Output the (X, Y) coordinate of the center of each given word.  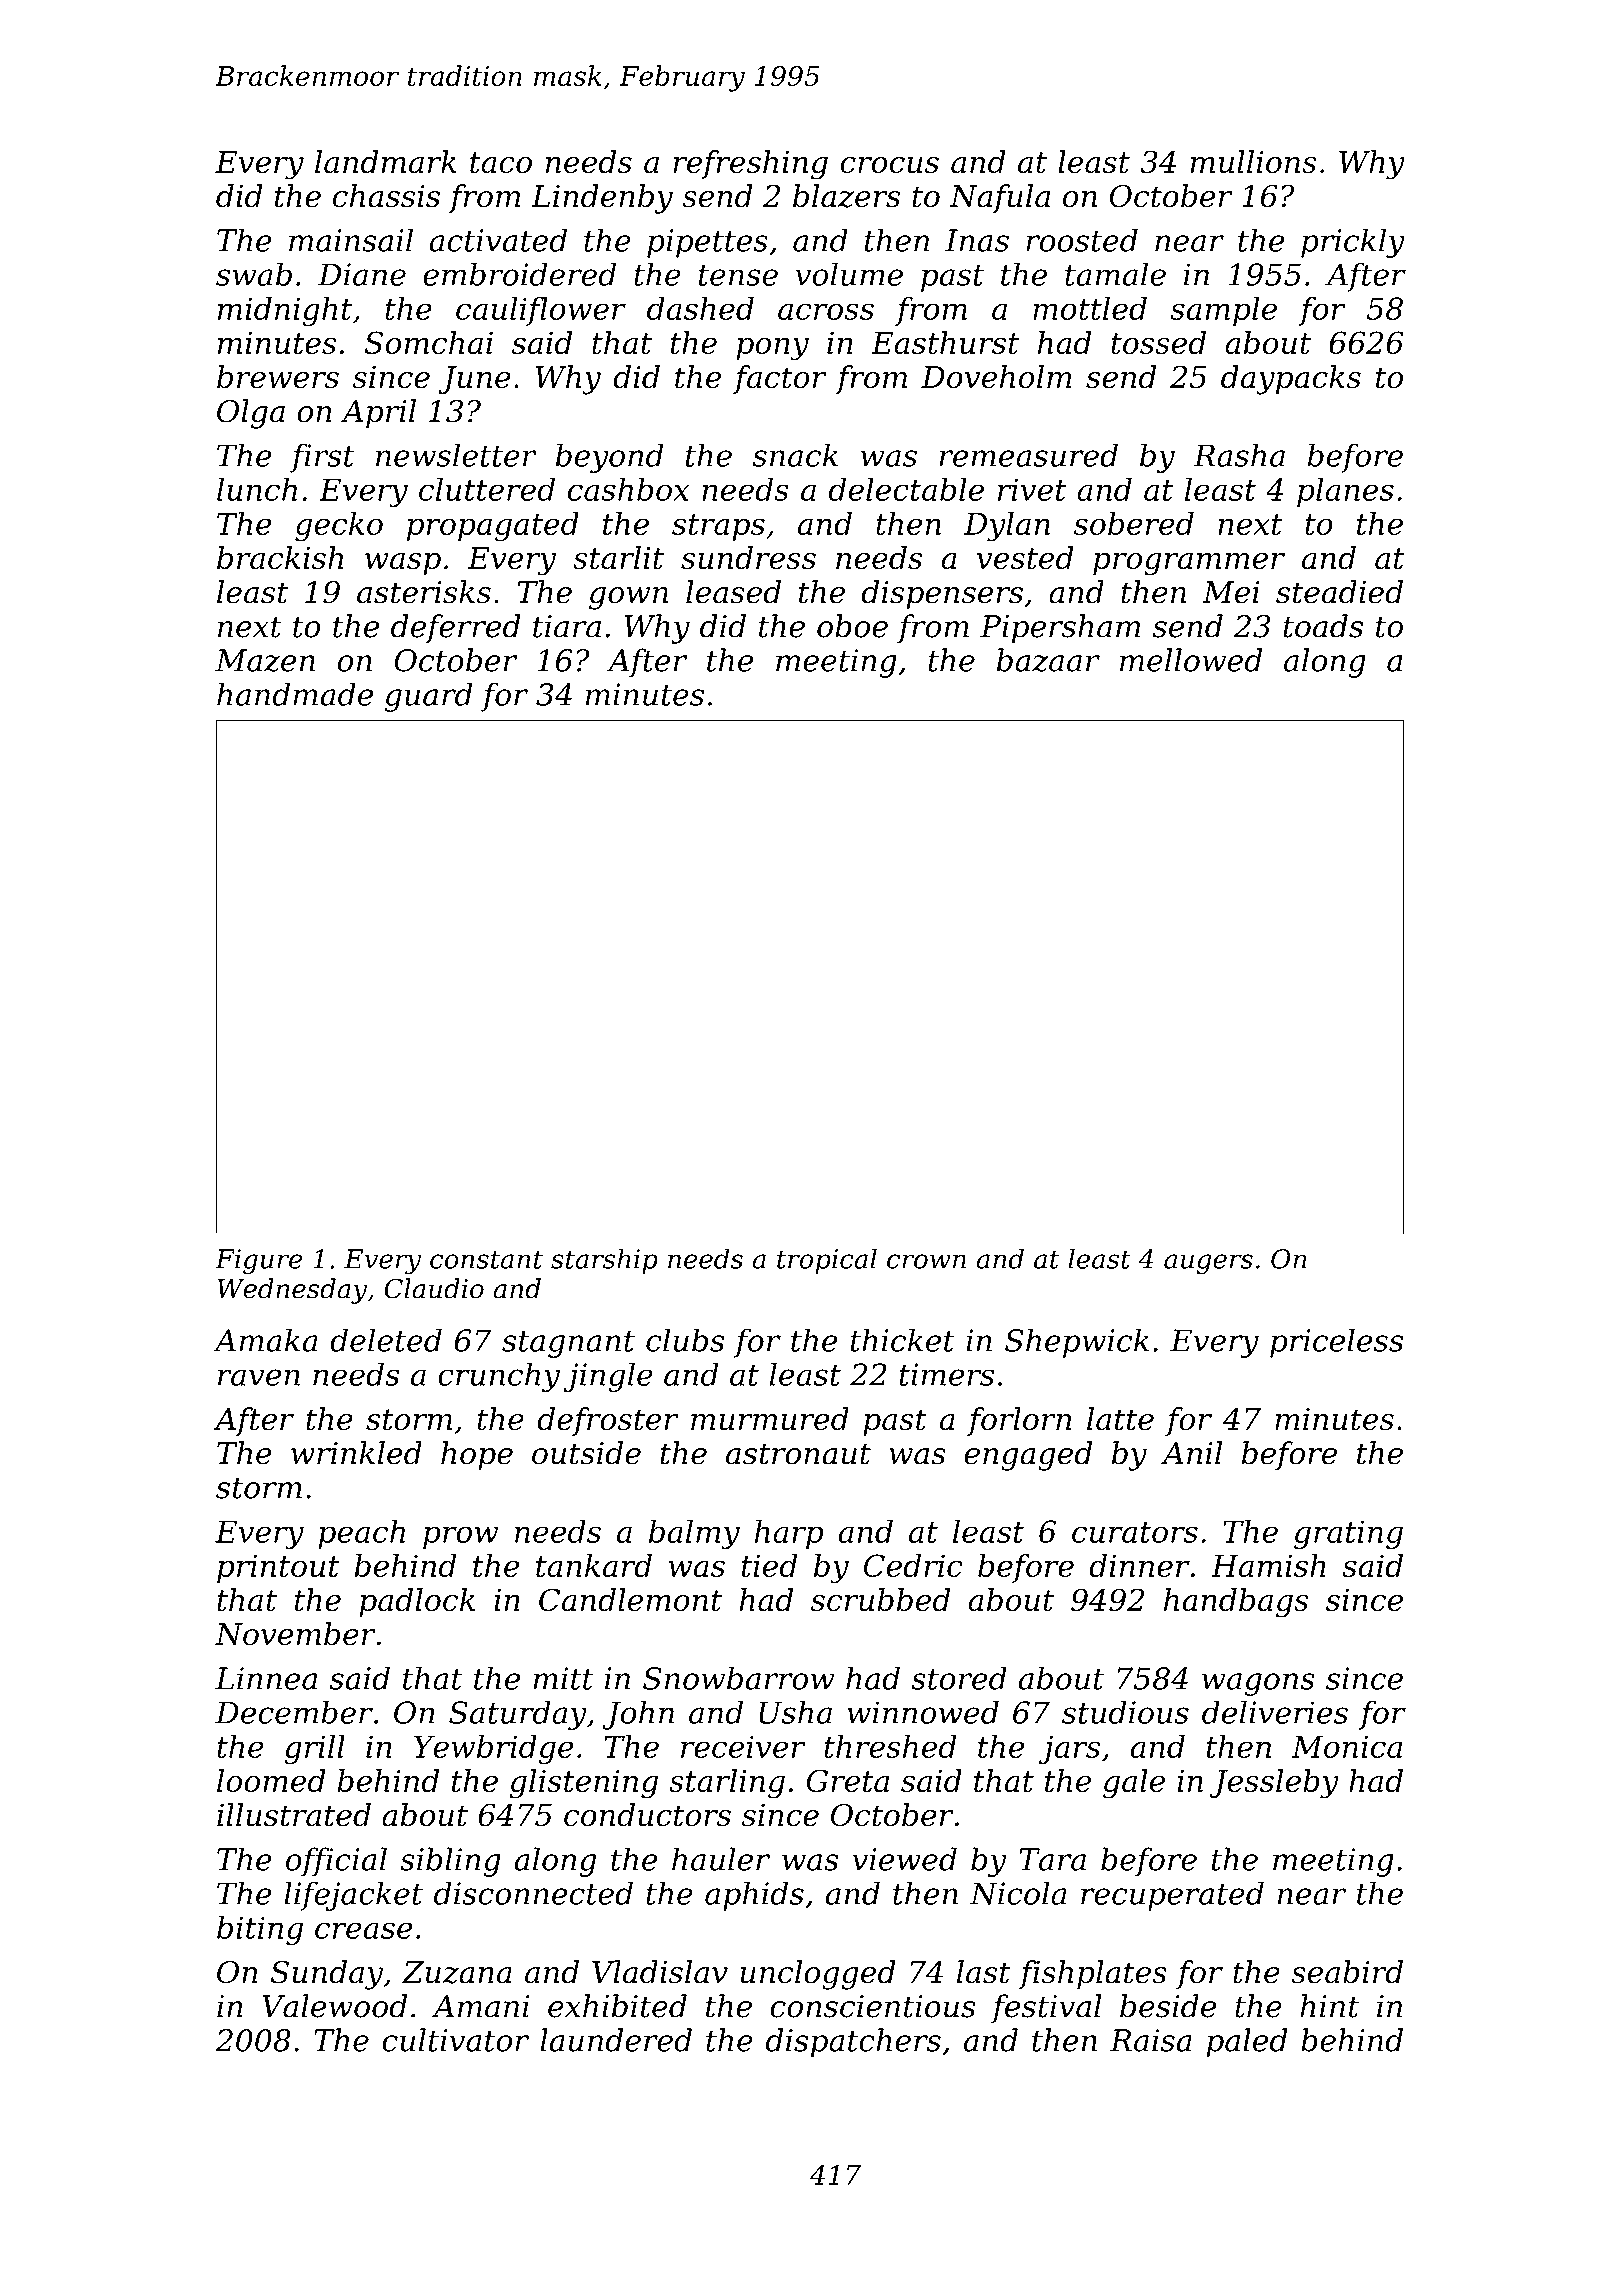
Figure (258, 1261)
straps (718, 527)
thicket (903, 1340)
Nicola (1018, 1893)
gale (1134, 1784)
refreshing (750, 165)
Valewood (334, 2006)
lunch (257, 489)
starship (604, 1261)
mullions (1254, 161)
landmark (386, 161)
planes (1345, 492)
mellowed (1191, 660)
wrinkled (356, 1453)
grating (1348, 1534)
